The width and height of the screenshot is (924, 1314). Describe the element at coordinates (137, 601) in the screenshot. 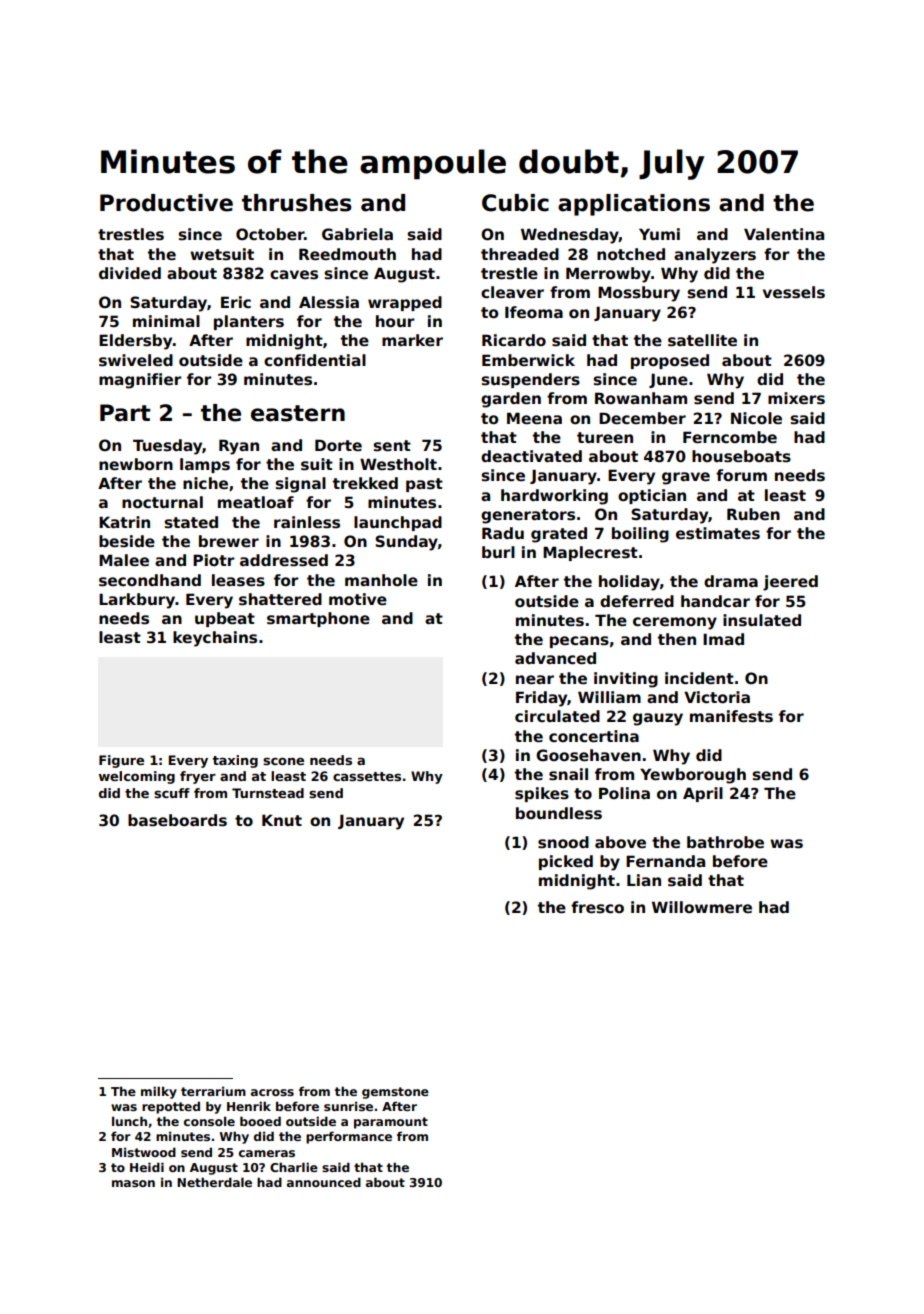

I see `Larkbury` at that location.
